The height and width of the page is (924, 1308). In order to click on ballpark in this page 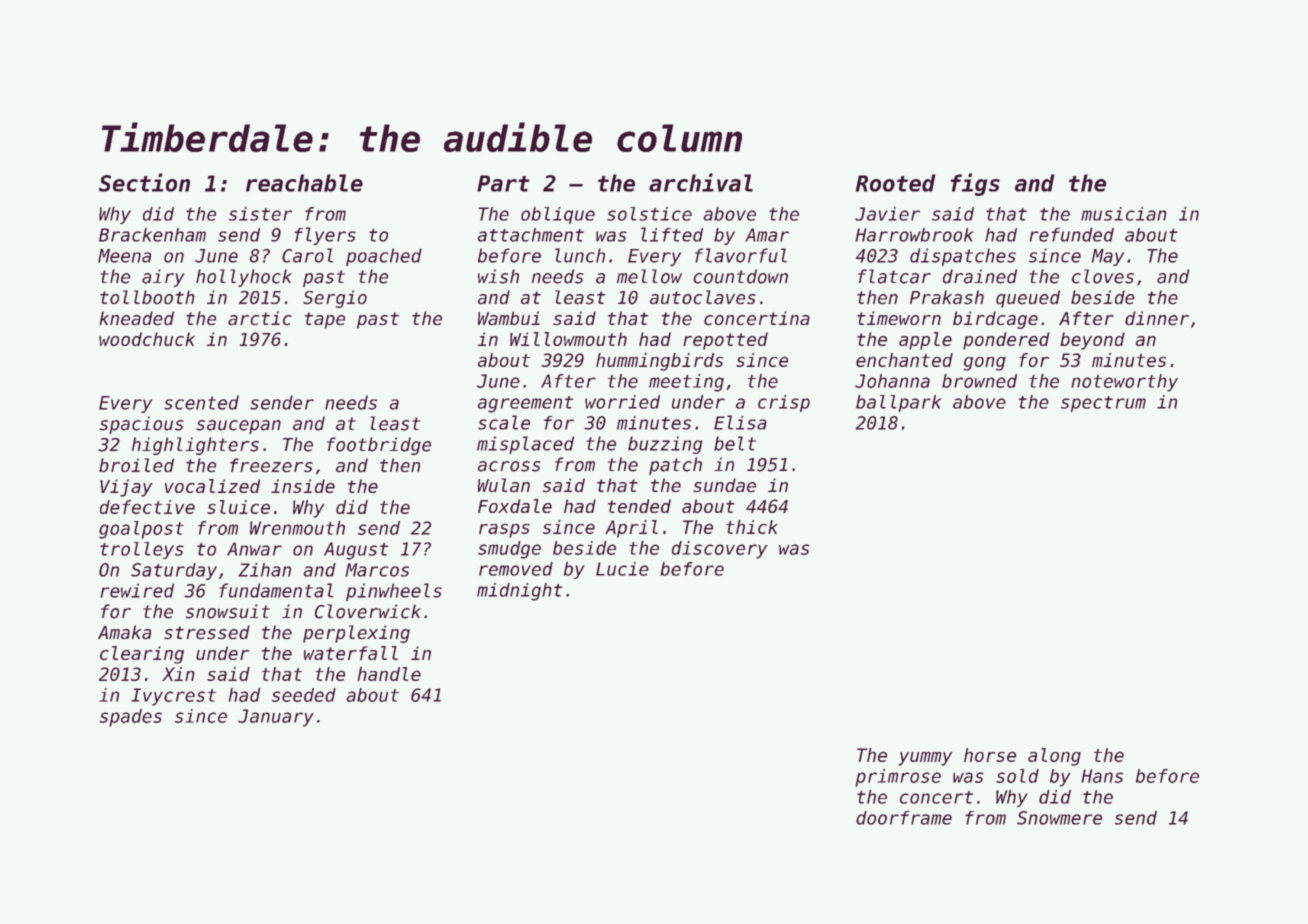, I will do `click(898, 403)`.
